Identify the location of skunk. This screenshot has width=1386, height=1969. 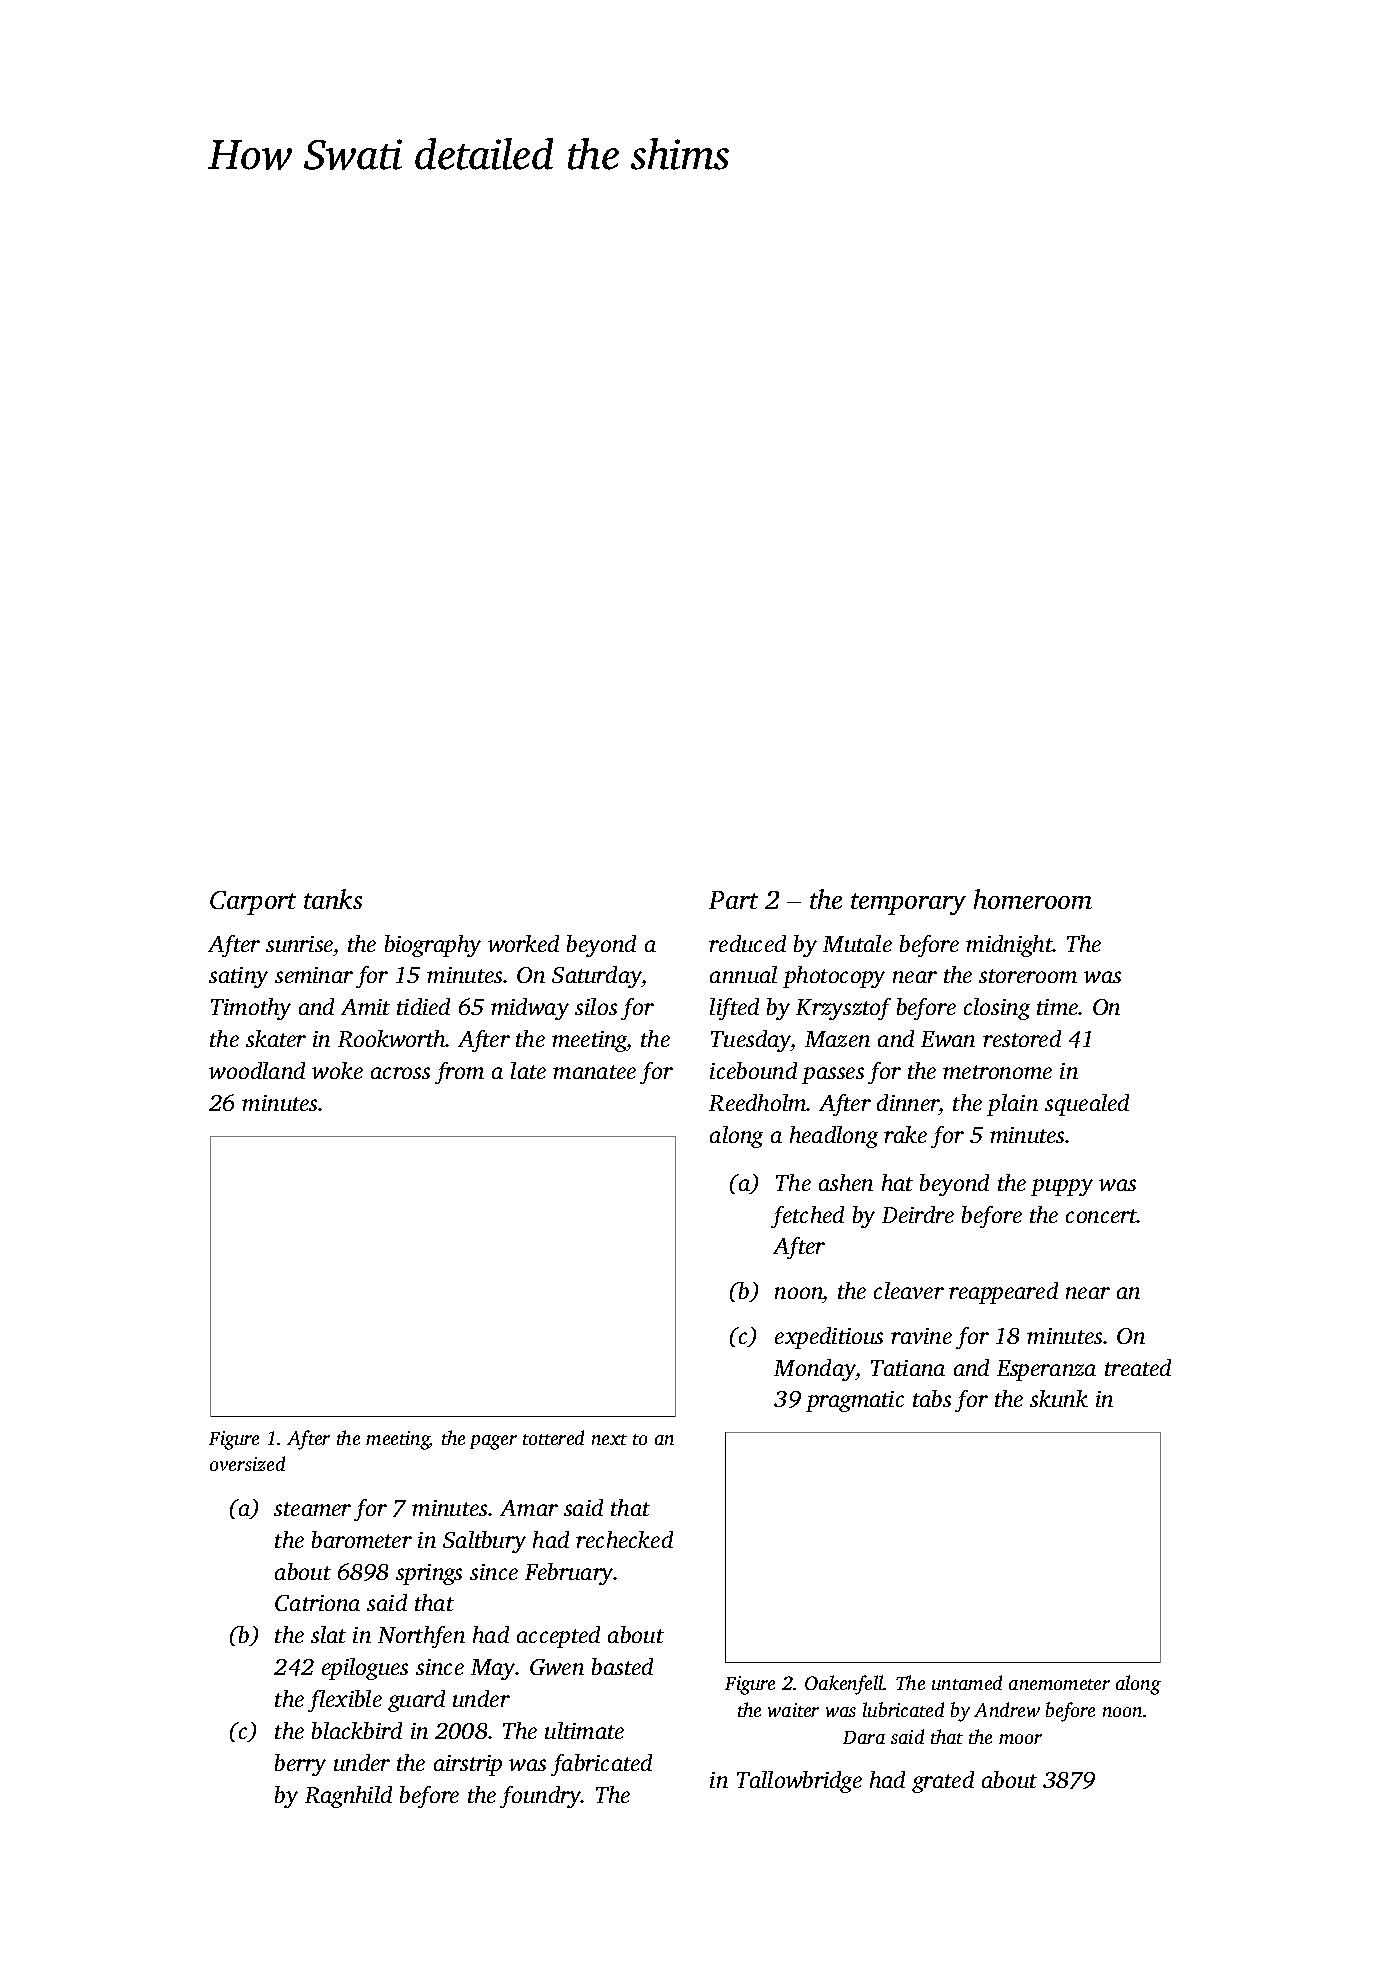
(1059, 1398).
